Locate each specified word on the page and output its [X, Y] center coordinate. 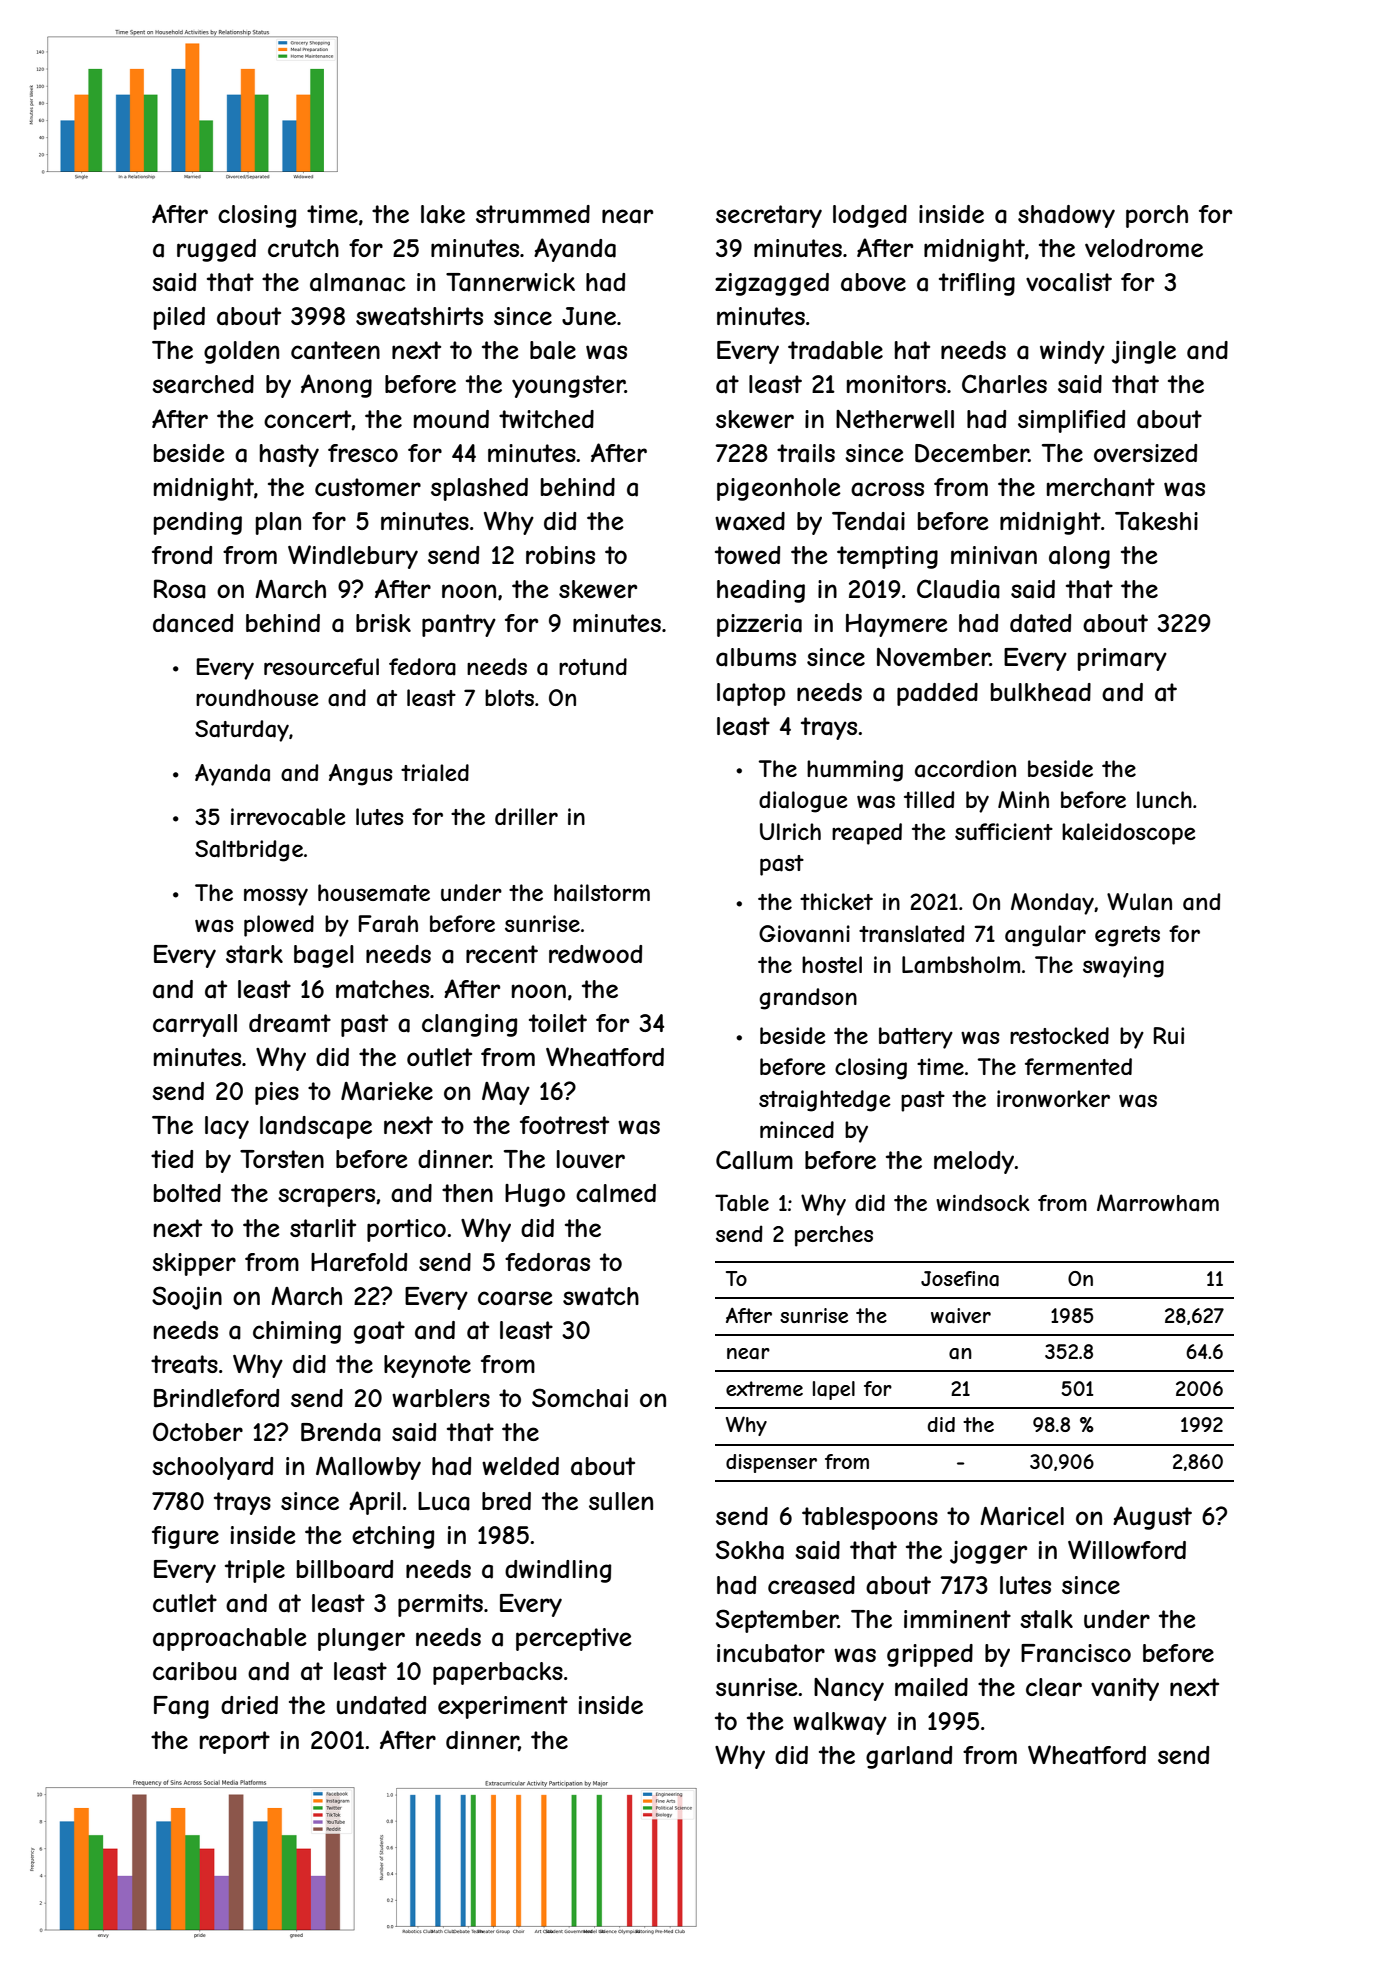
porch [1157, 216]
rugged [216, 250]
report [235, 1742]
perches [834, 1236]
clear [1054, 1687]
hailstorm [602, 893]
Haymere [897, 625]
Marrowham [1158, 1203]
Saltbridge [249, 851]
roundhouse [257, 697]
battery [916, 1038]
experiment [503, 1707]
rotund [593, 666]
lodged [870, 216]
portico [406, 1230]
